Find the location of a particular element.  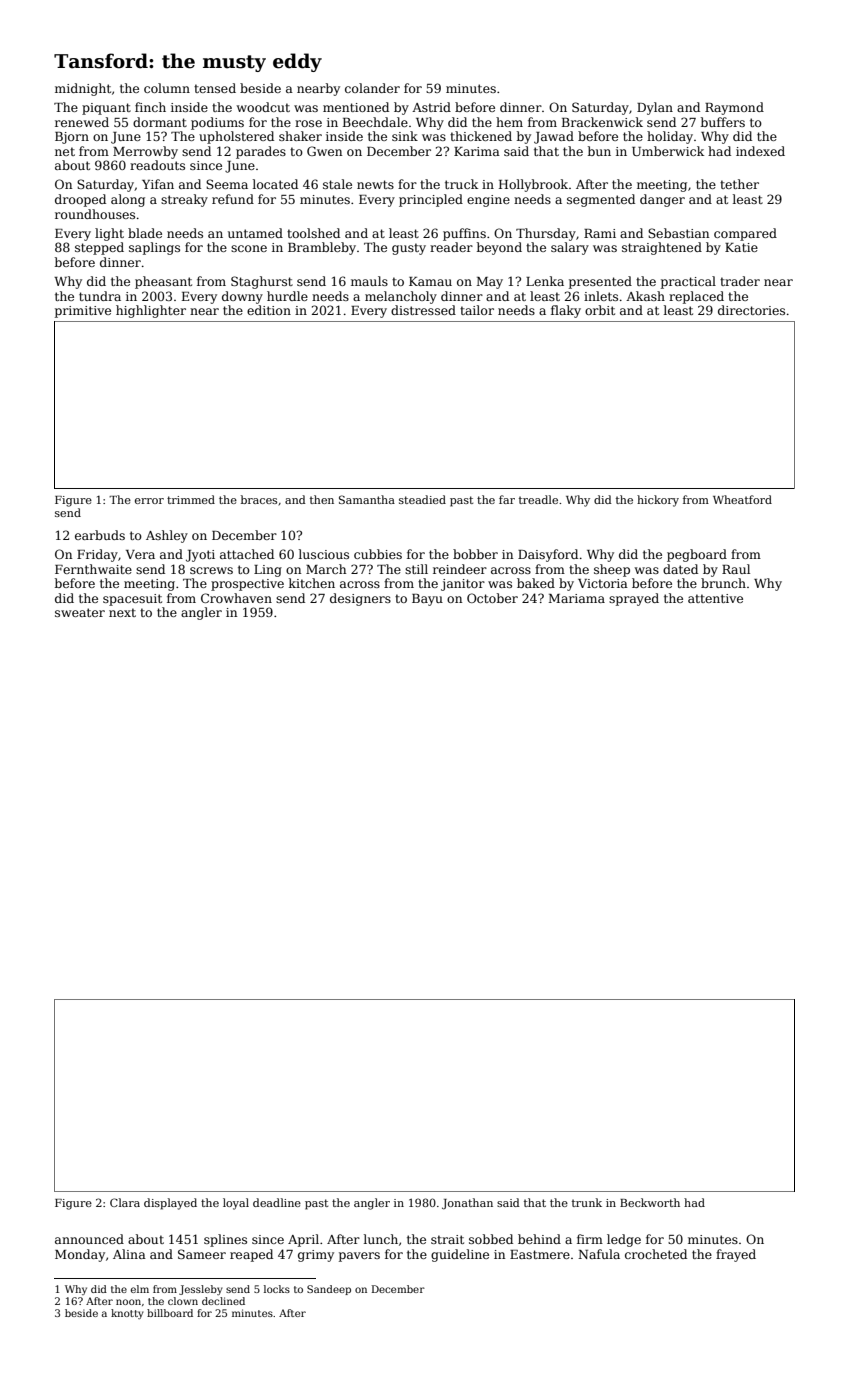

directories is located at coordinates (751, 310).
